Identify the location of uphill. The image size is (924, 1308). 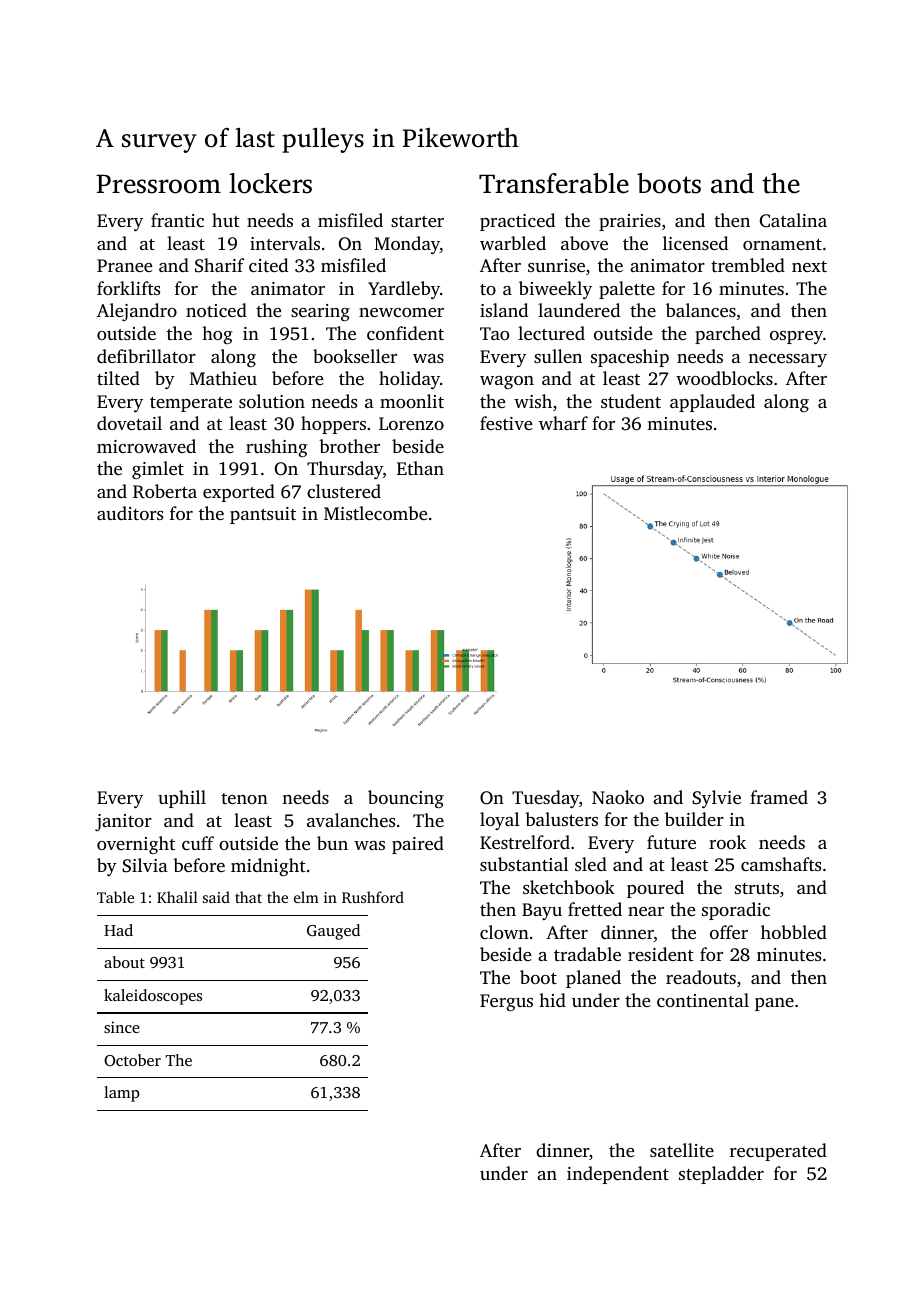
(182, 799).
